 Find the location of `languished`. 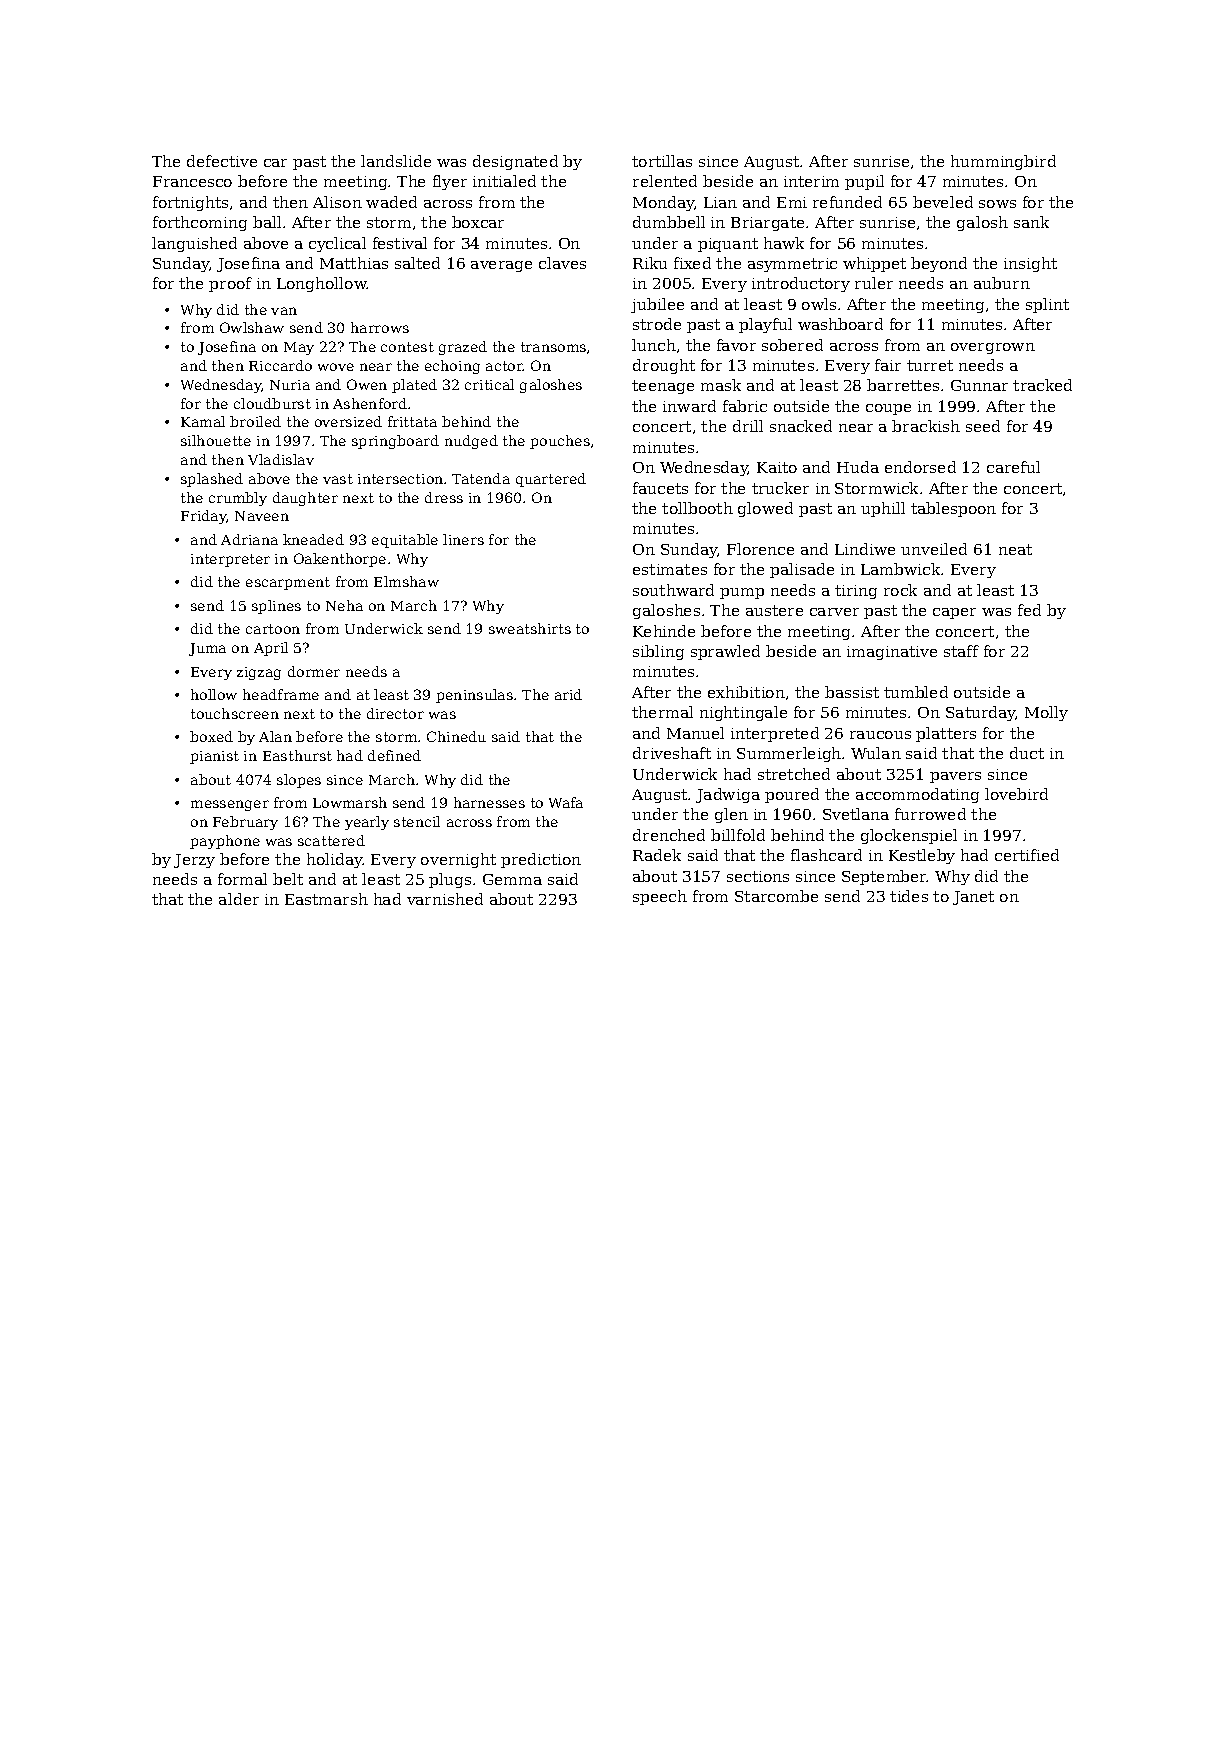

languished is located at coordinates (194, 244).
